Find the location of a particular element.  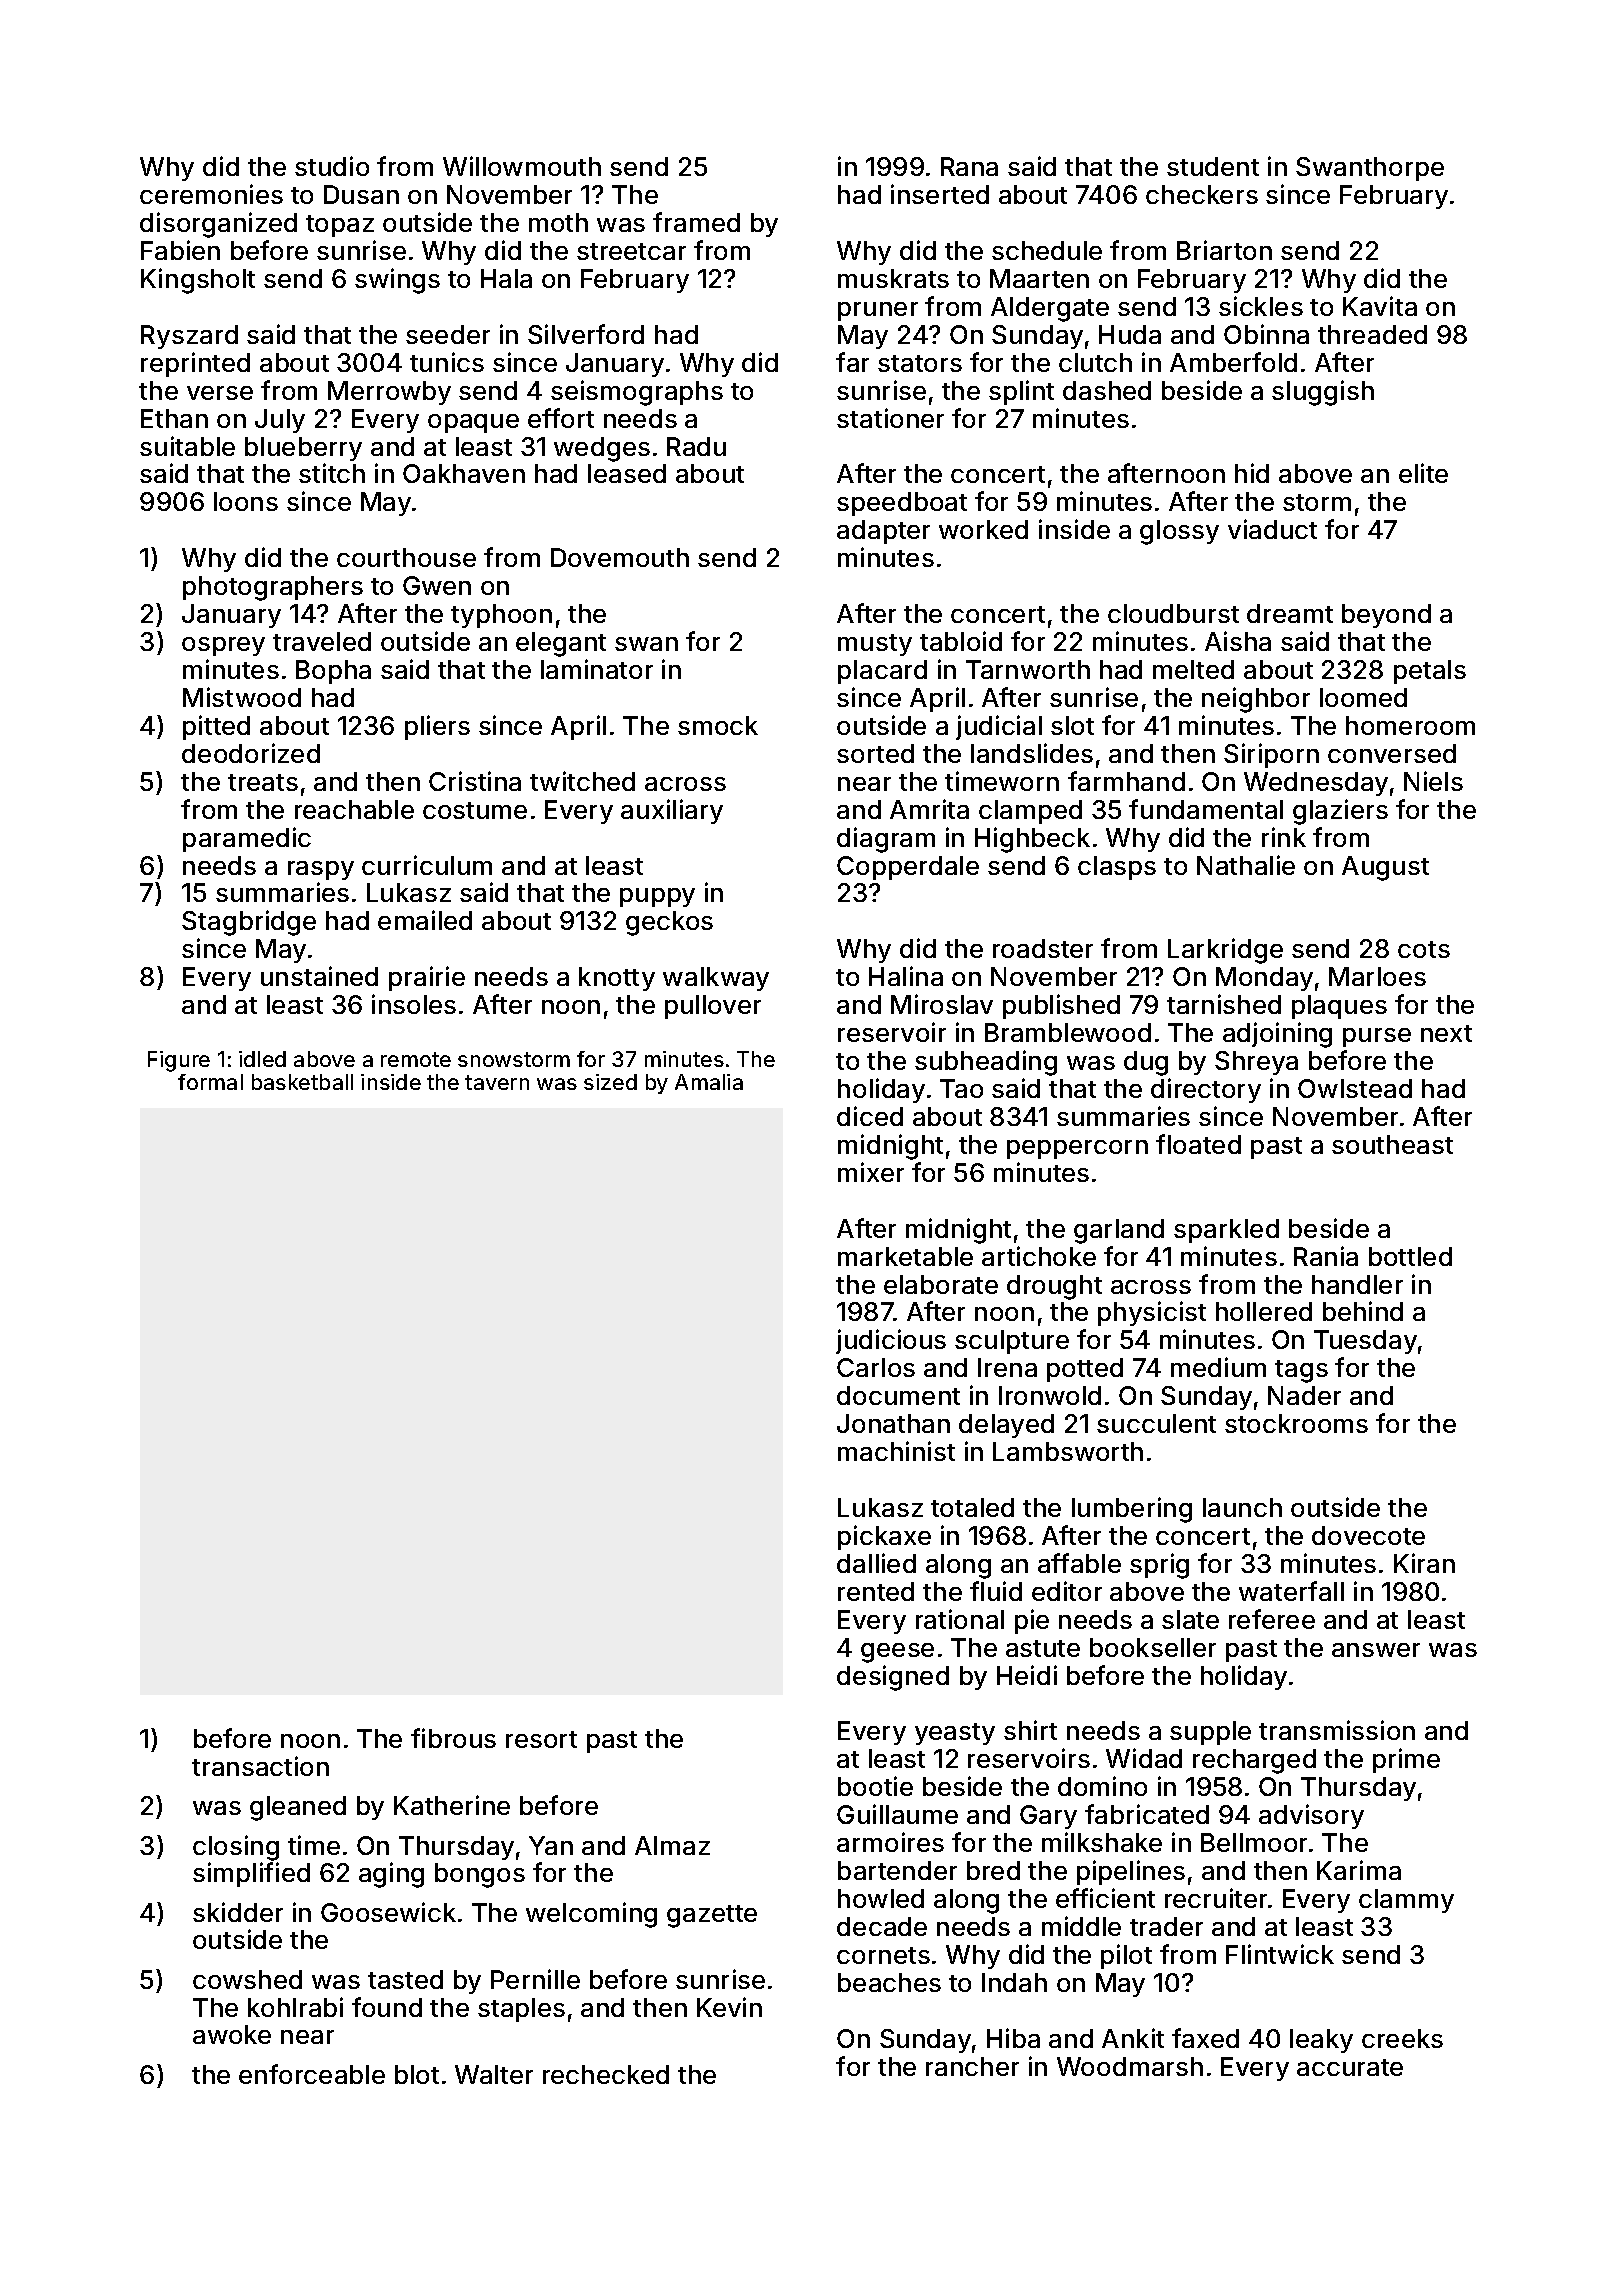

streetcar is located at coordinates (631, 251).
